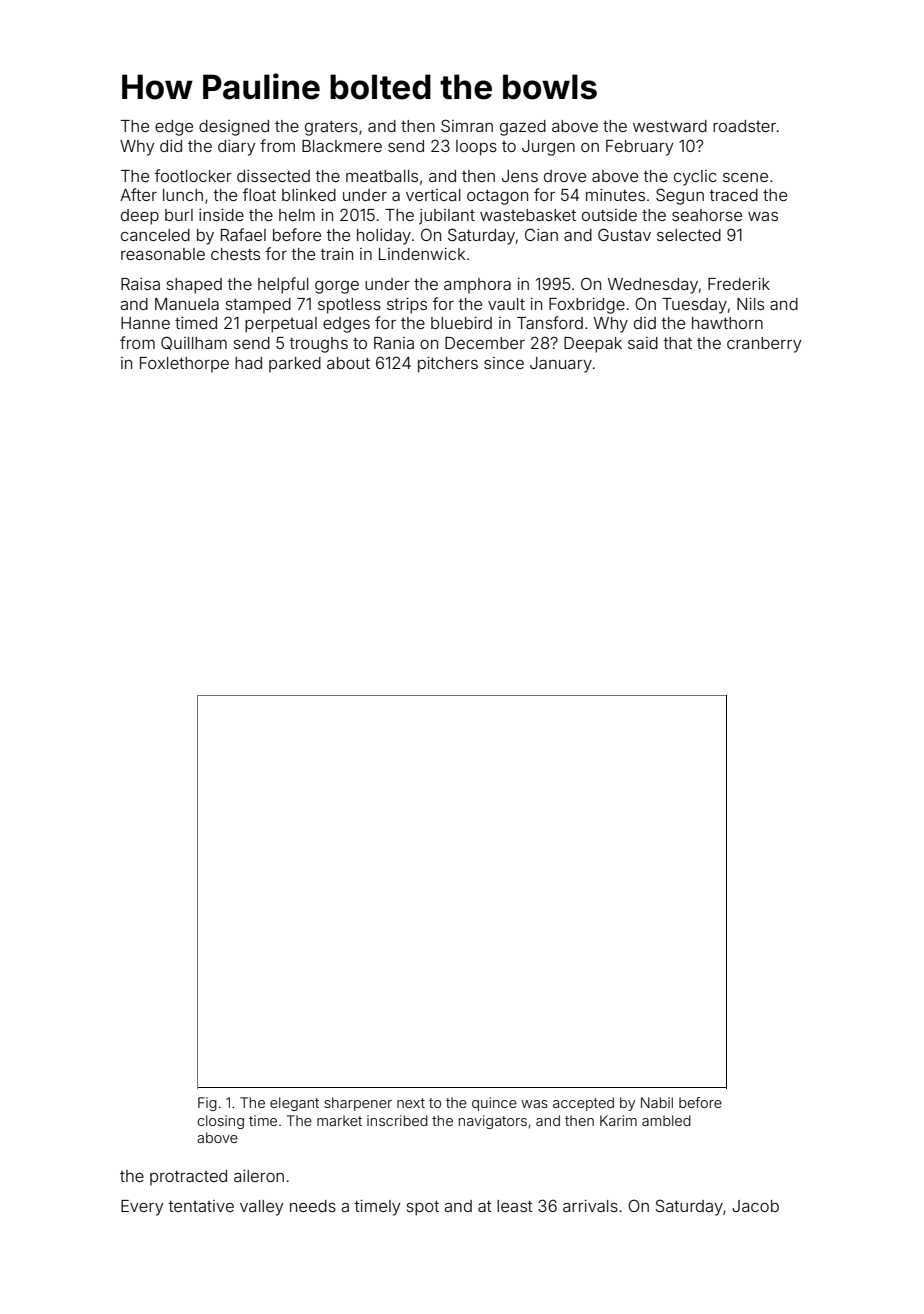 Image resolution: width=924 pixels, height=1314 pixels. Describe the element at coordinates (234, 128) in the screenshot. I see `designed` at that location.
